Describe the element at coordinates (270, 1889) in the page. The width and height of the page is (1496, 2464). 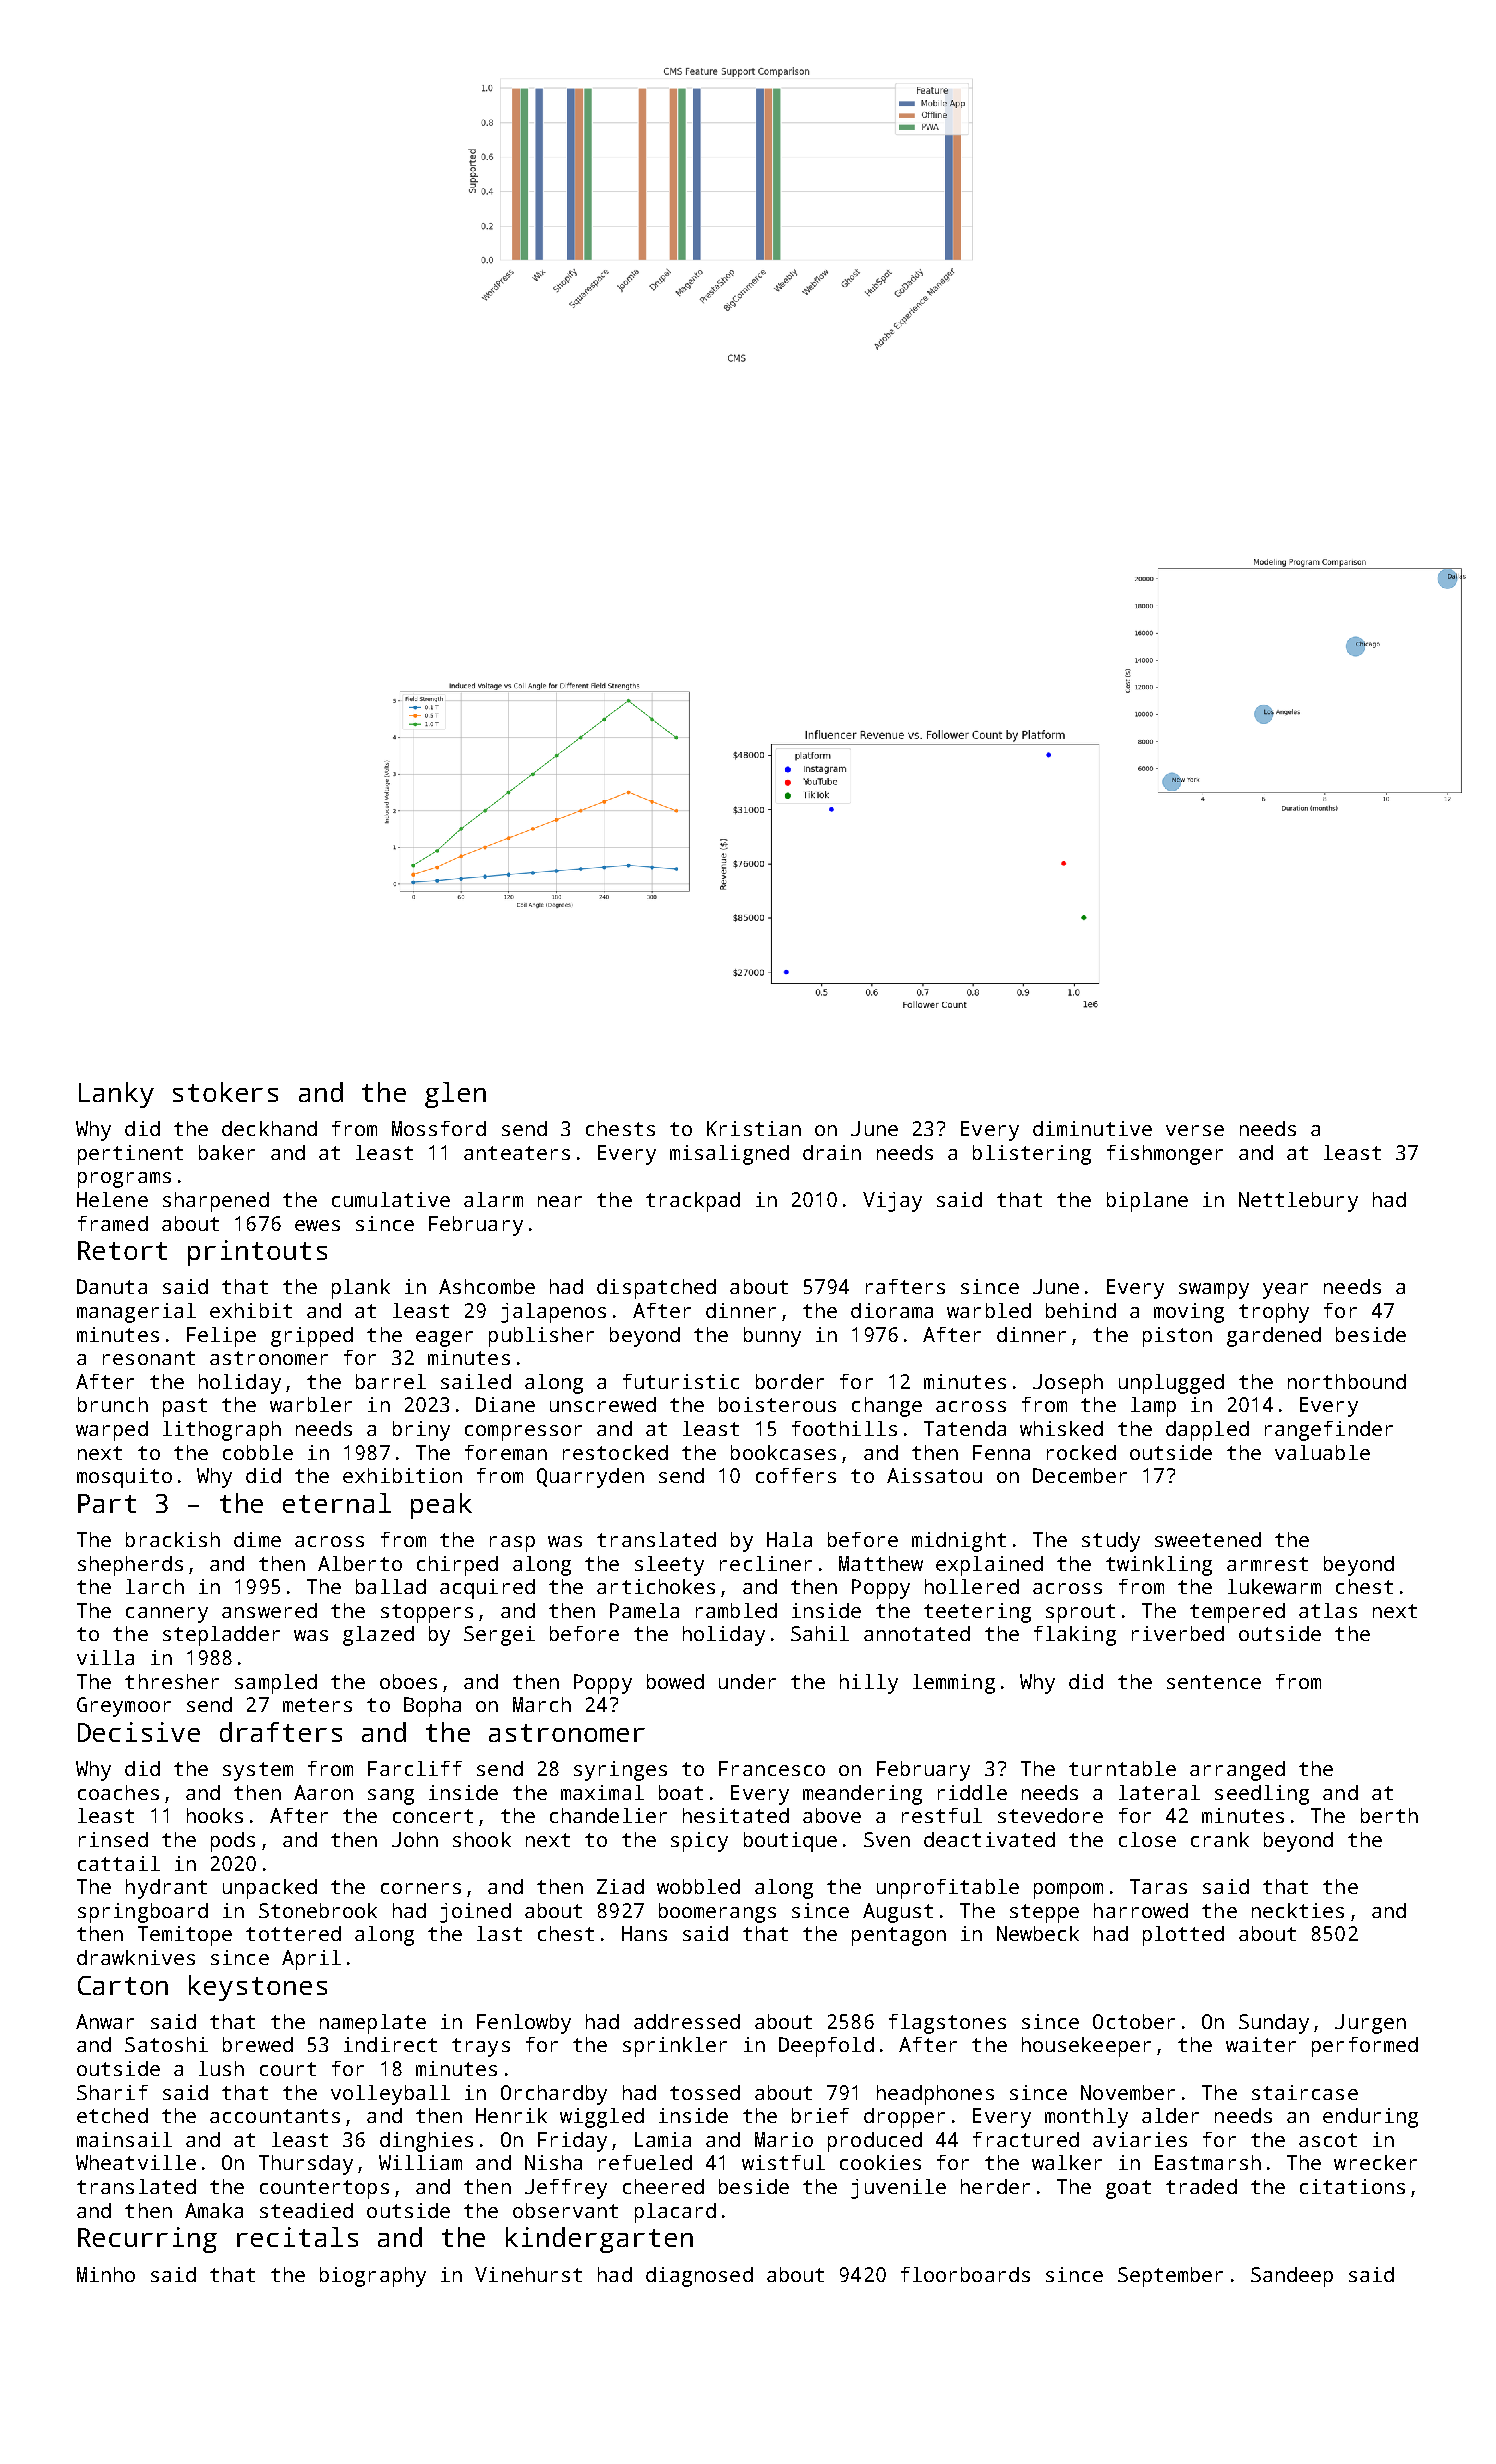
I see `unpacked` at that location.
